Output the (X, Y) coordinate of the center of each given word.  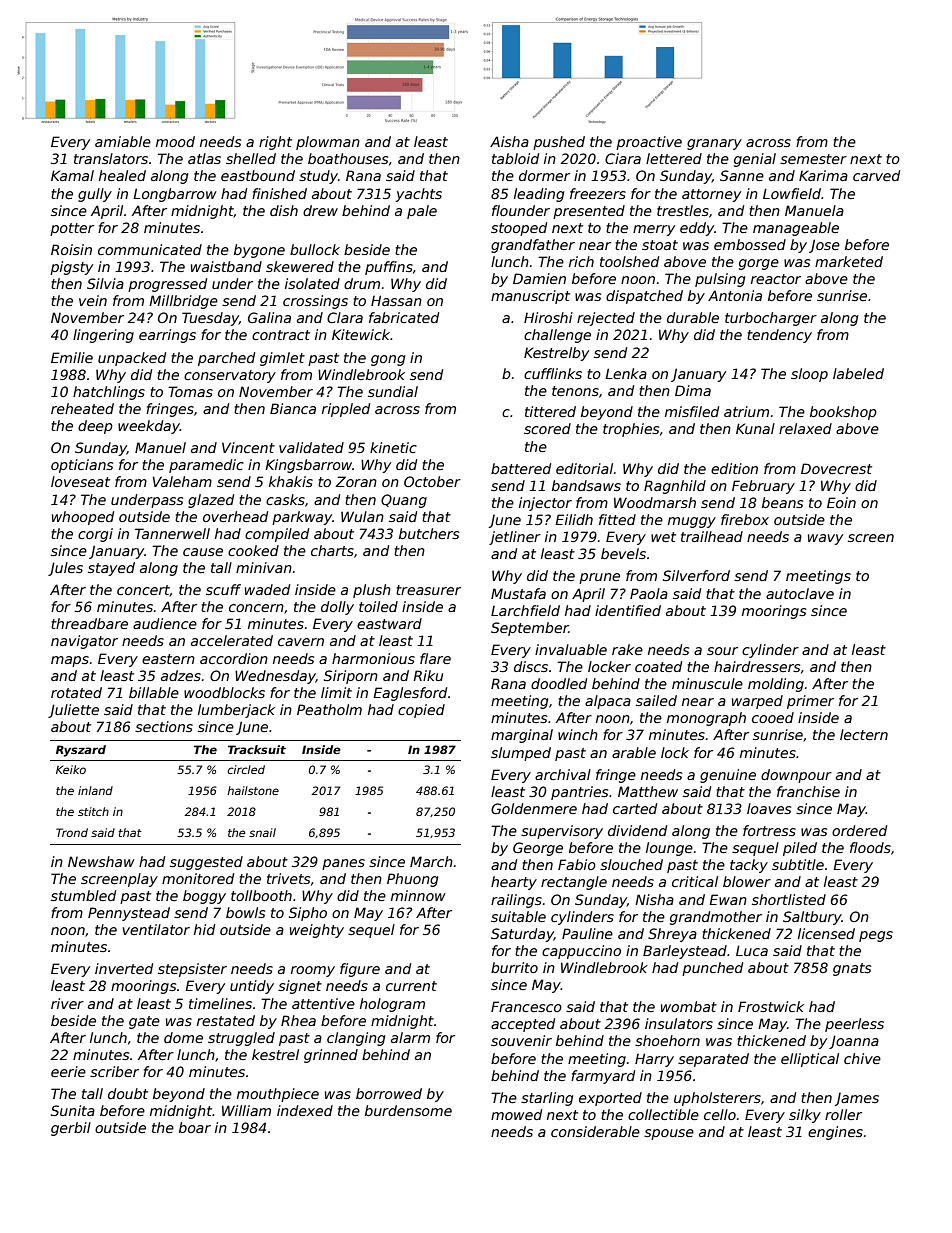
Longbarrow (175, 195)
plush (372, 591)
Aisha (509, 141)
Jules (65, 569)
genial (755, 160)
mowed (516, 1114)
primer (810, 702)
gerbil (71, 1129)
